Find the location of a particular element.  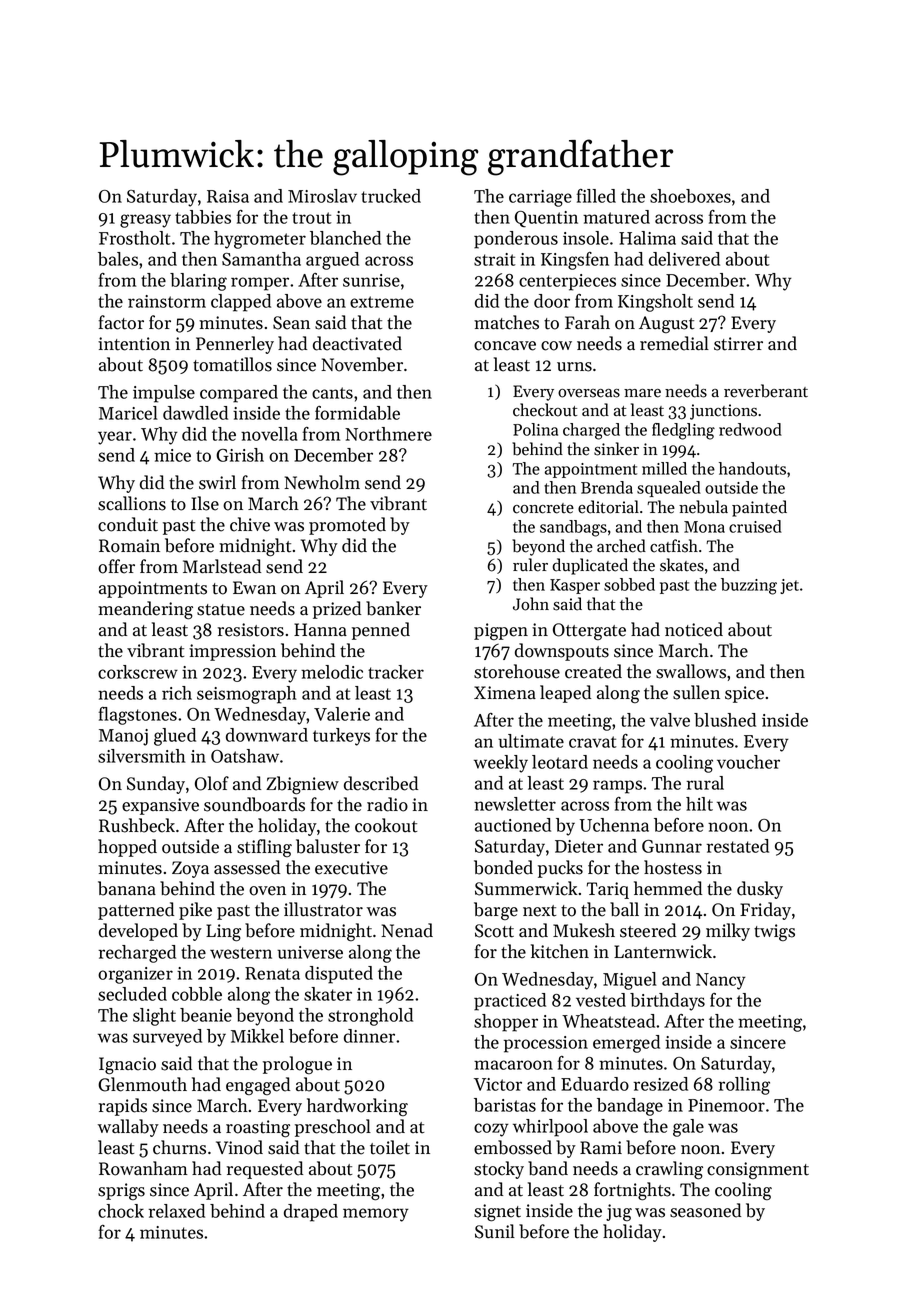

flagstones is located at coordinates (138, 716).
